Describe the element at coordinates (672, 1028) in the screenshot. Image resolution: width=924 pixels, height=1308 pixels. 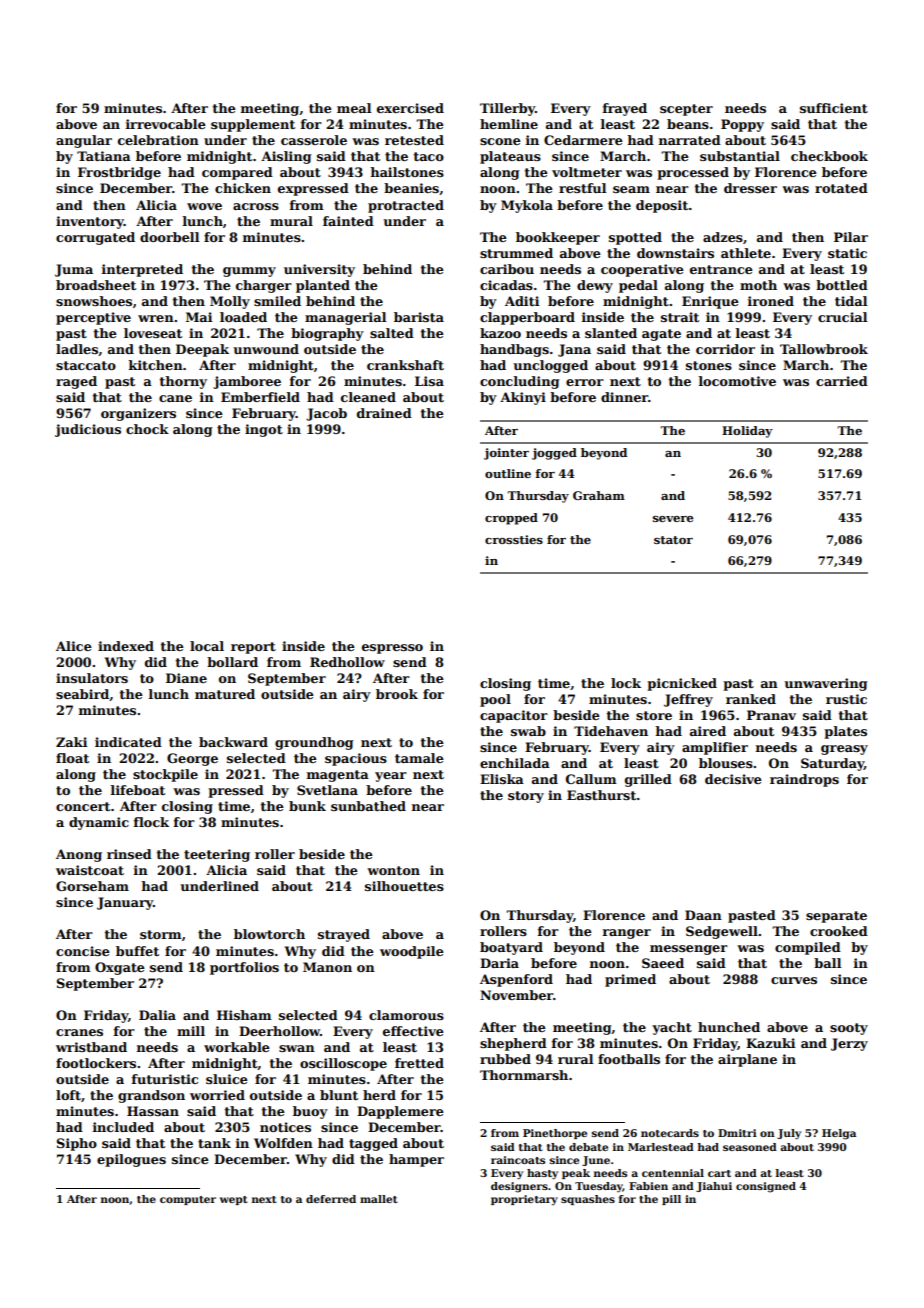
I see `yacht` at that location.
